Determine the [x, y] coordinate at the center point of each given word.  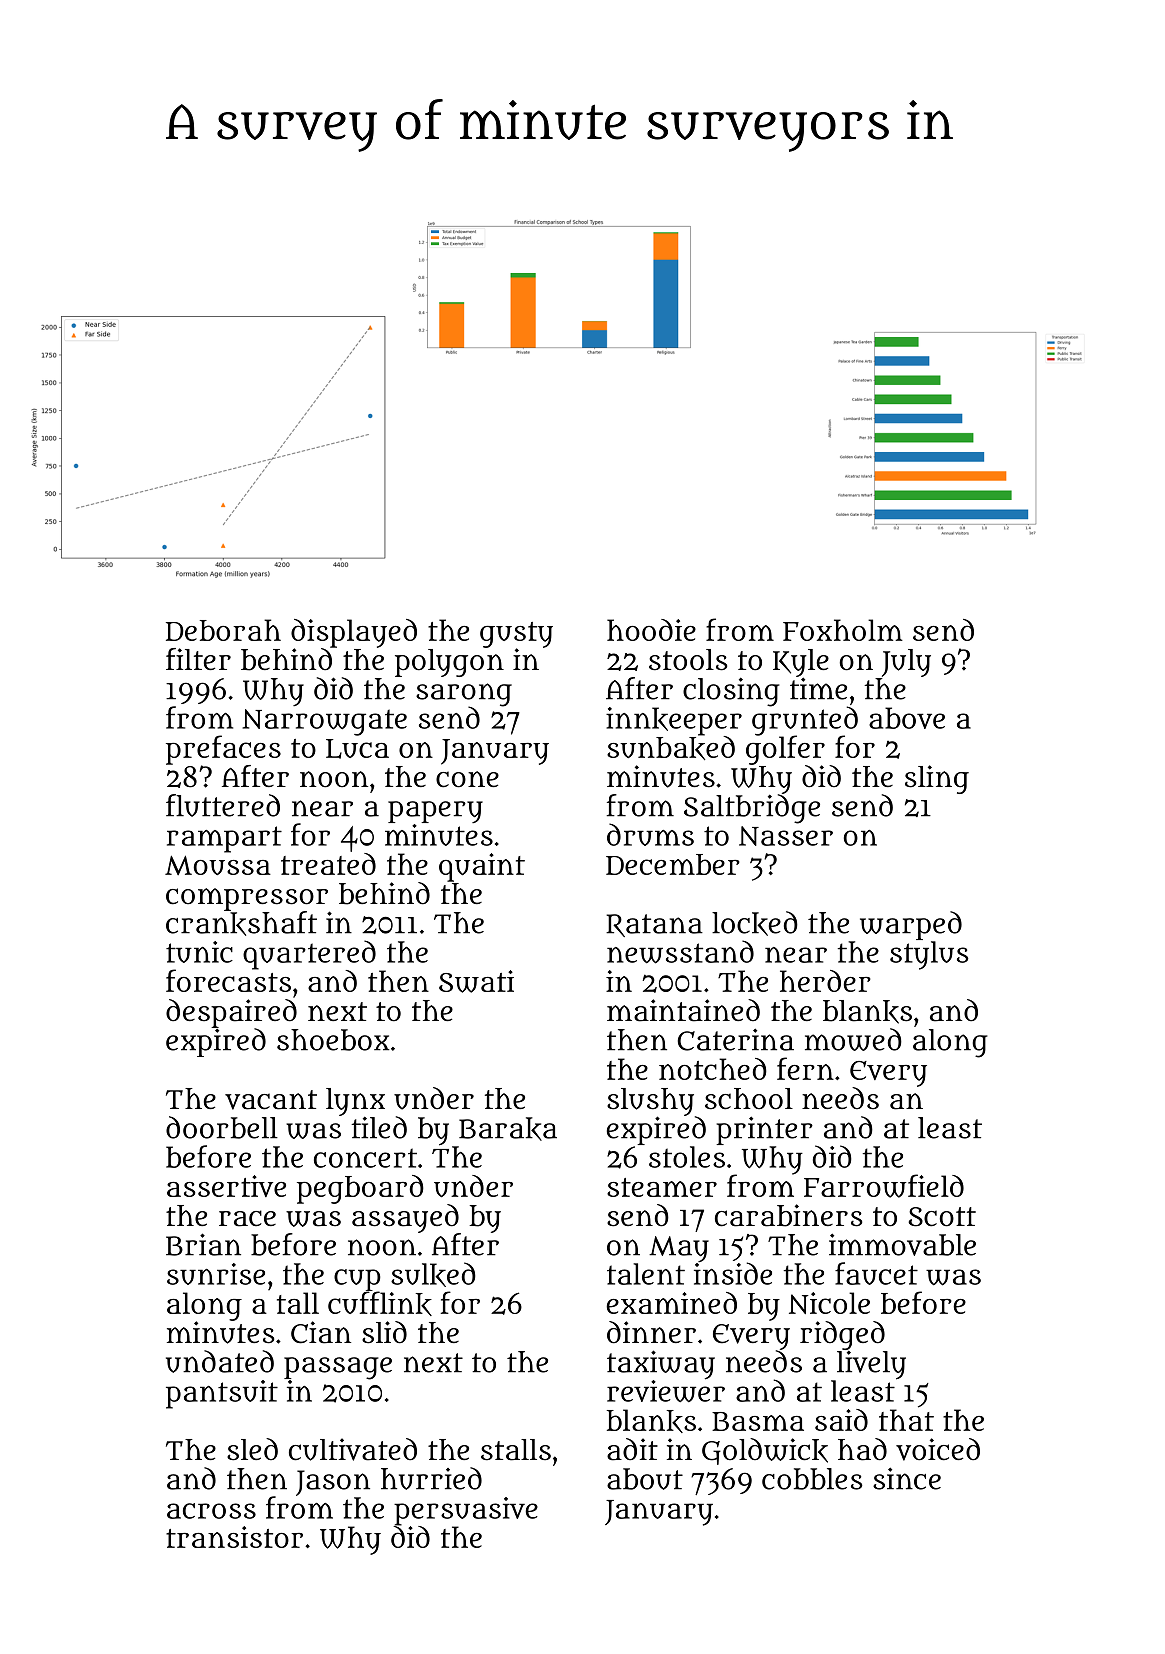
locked [755, 923]
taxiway [661, 1365]
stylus [929, 955]
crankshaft [241, 923]
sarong [464, 694]
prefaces [223, 750]
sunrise [216, 1274]
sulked [433, 1274]
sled [252, 1449]
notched [713, 1069]
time [818, 688]
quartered [309, 955]
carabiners [788, 1215]
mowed [853, 1039]
